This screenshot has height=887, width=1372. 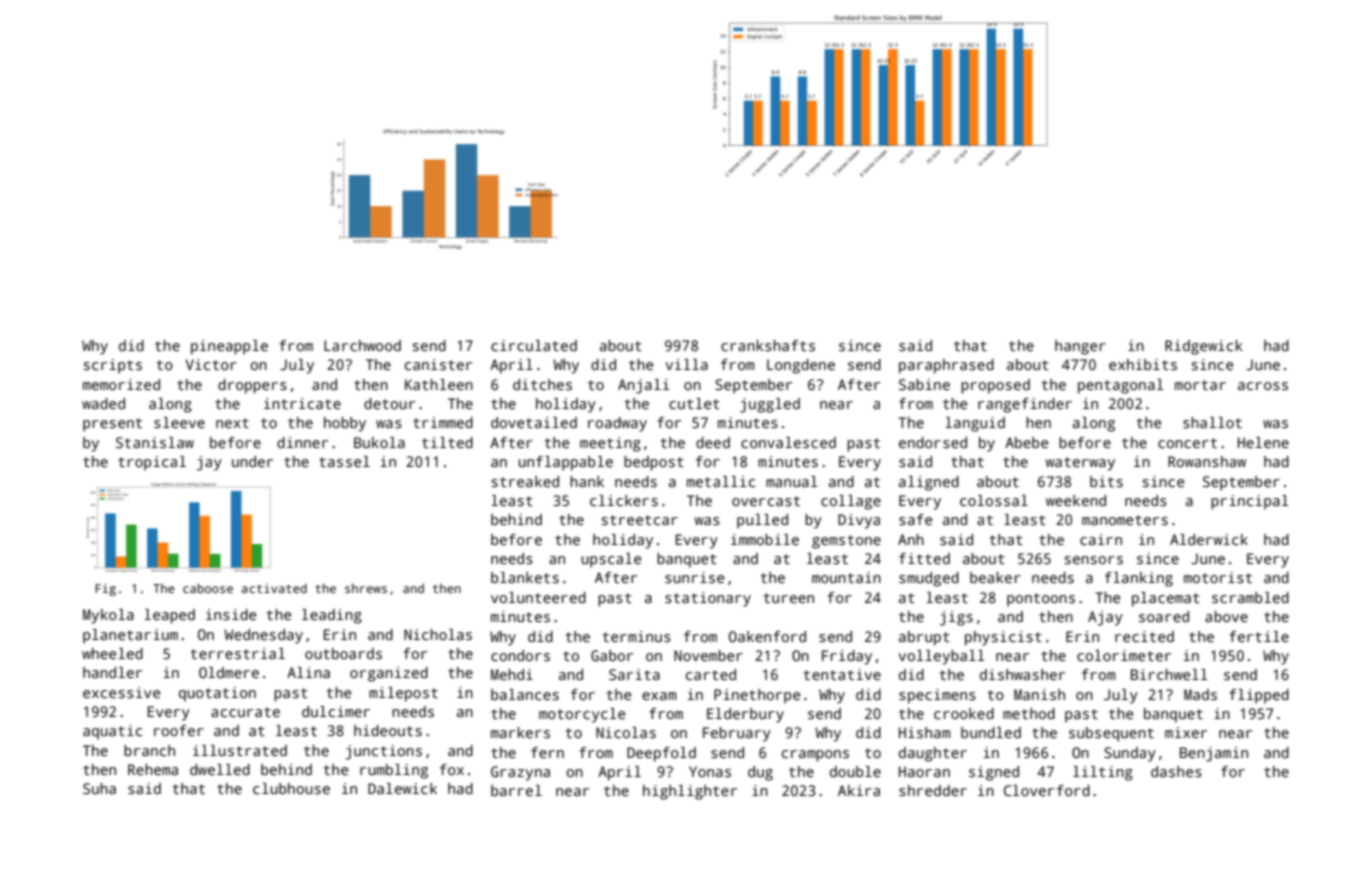 I want to click on Rehema, so click(x=153, y=769).
